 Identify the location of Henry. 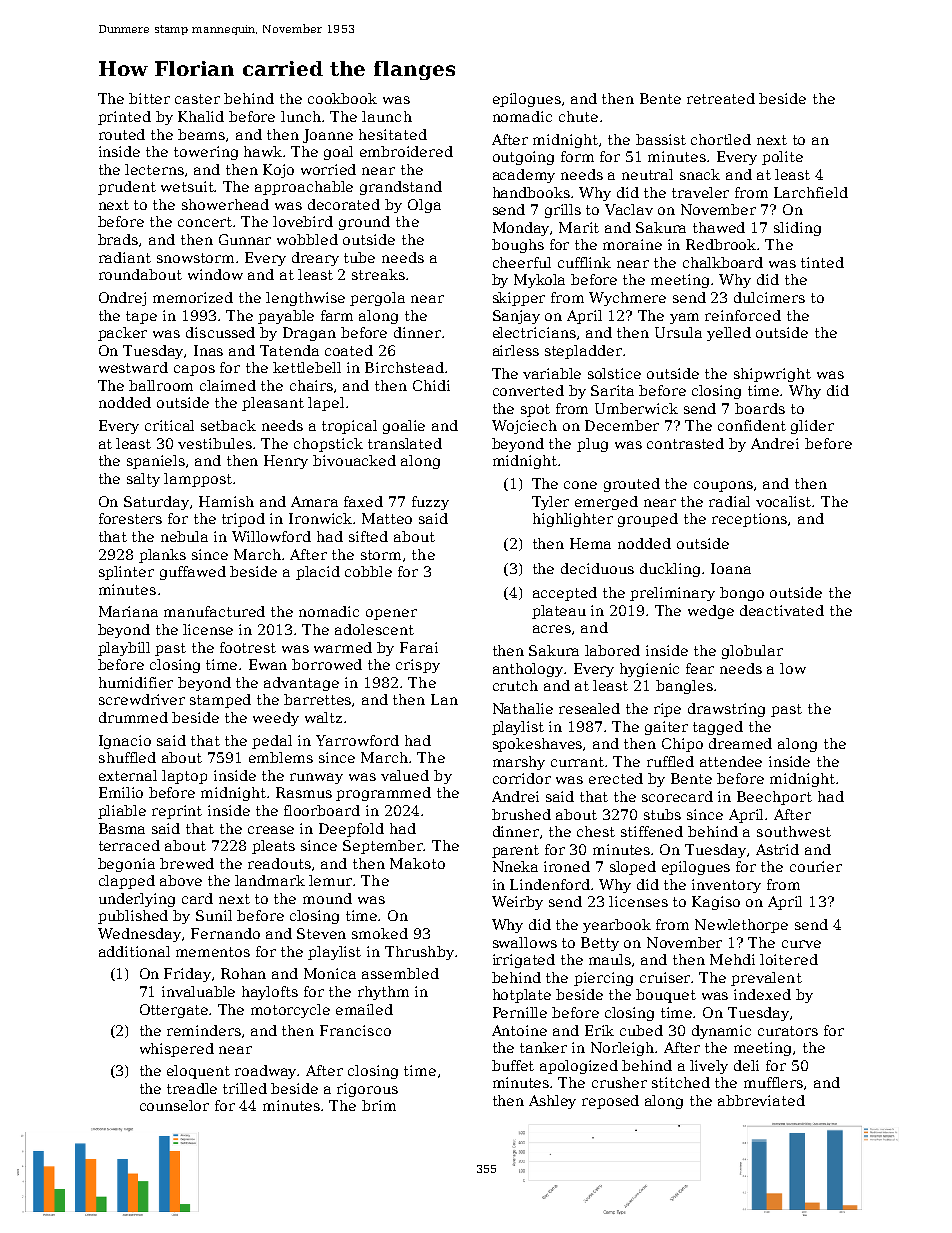
(286, 462).
